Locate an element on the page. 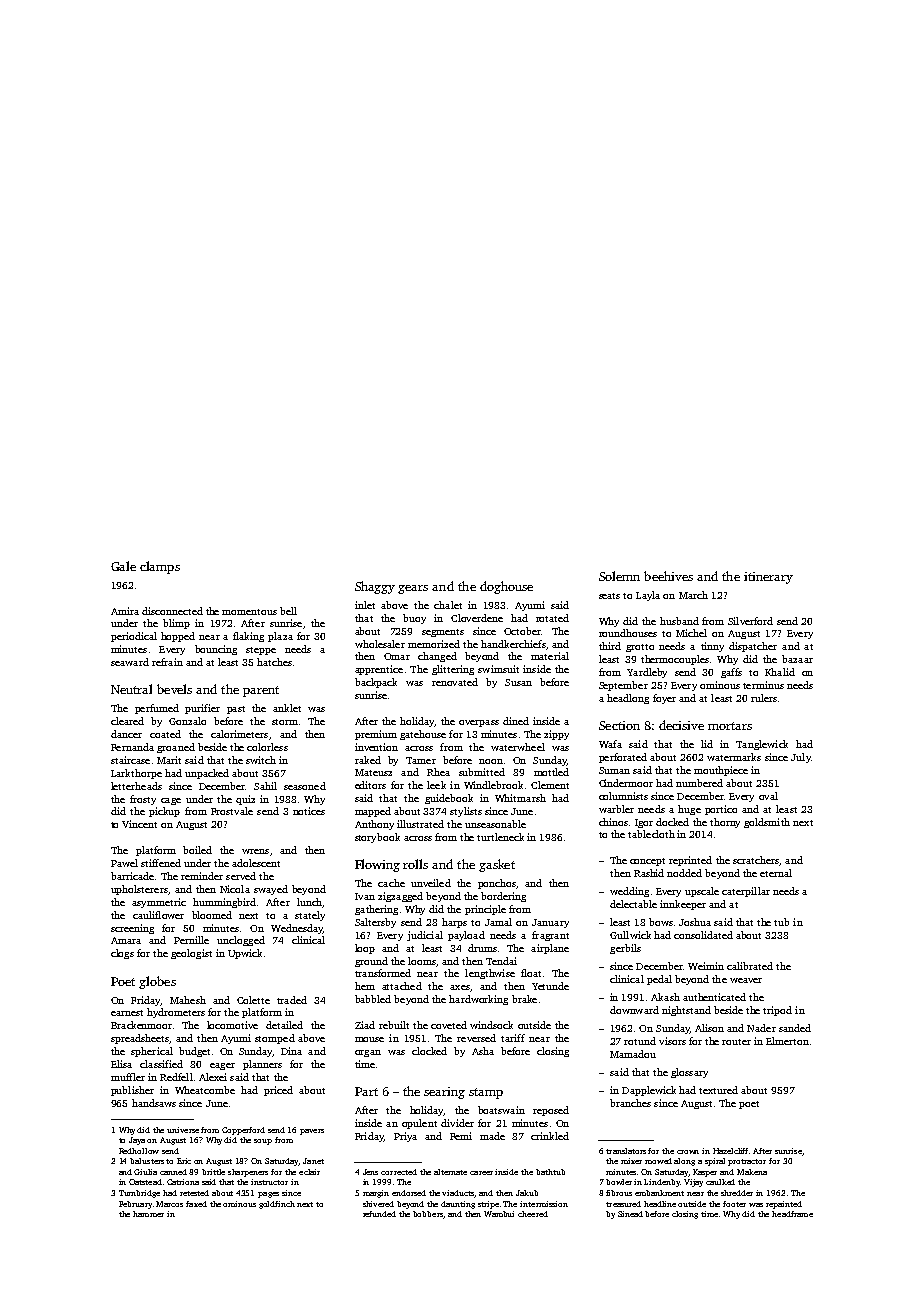  mottled is located at coordinates (551, 772).
